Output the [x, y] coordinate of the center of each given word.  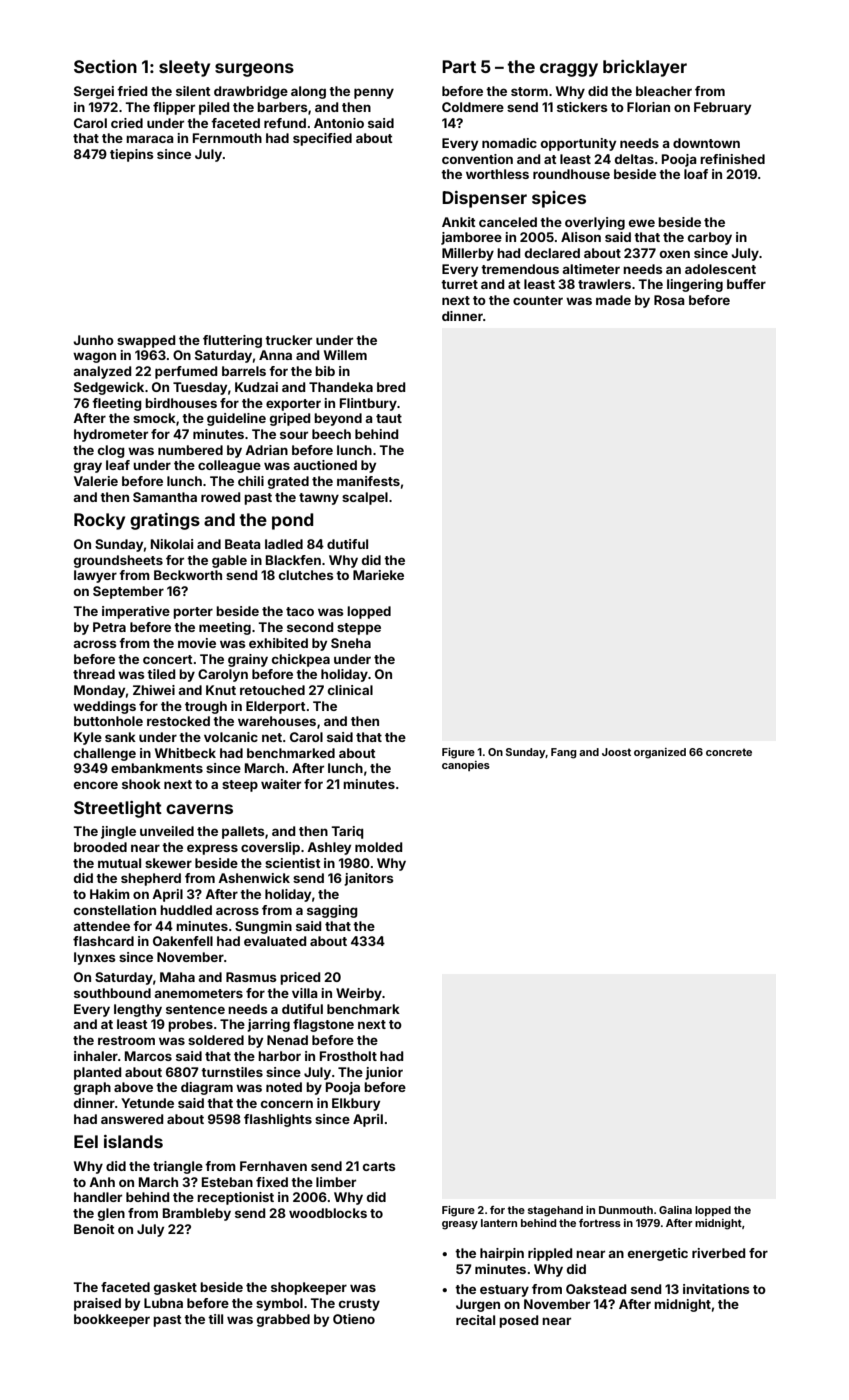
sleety [184, 68]
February [722, 108]
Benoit [94, 1229]
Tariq [347, 832]
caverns [199, 809]
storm [529, 91]
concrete [729, 752]
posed [519, 1321]
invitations [716, 1289]
